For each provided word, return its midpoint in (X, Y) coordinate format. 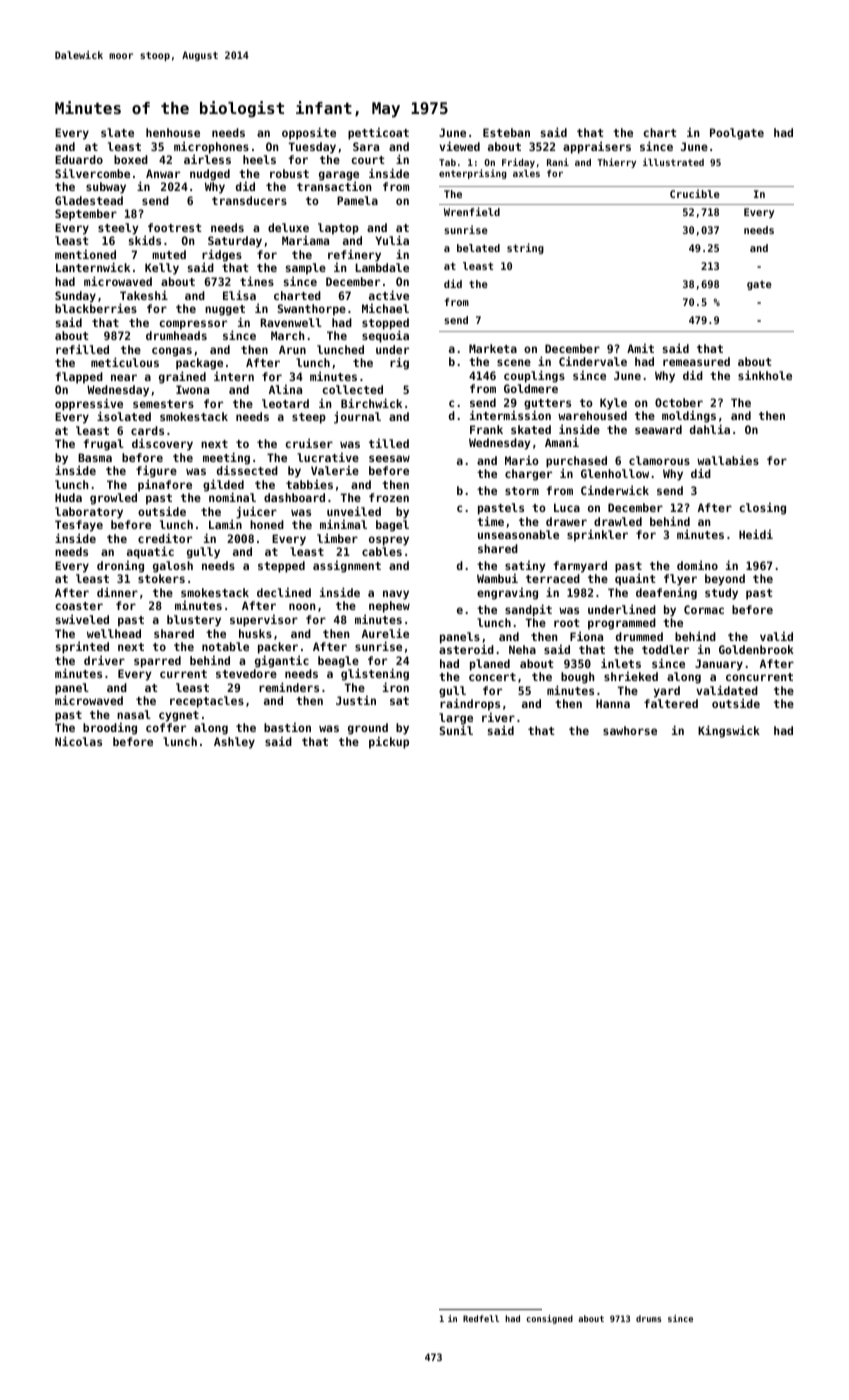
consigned (549, 1319)
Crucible (695, 193)
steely (118, 229)
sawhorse (630, 730)
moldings (689, 416)
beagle (338, 662)
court (368, 160)
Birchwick (371, 403)
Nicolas (78, 741)
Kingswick (729, 731)
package (199, 364)
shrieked (631, 676)
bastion (287, 727)
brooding (110, 728)
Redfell (481, 1318)
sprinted (82, 647)
